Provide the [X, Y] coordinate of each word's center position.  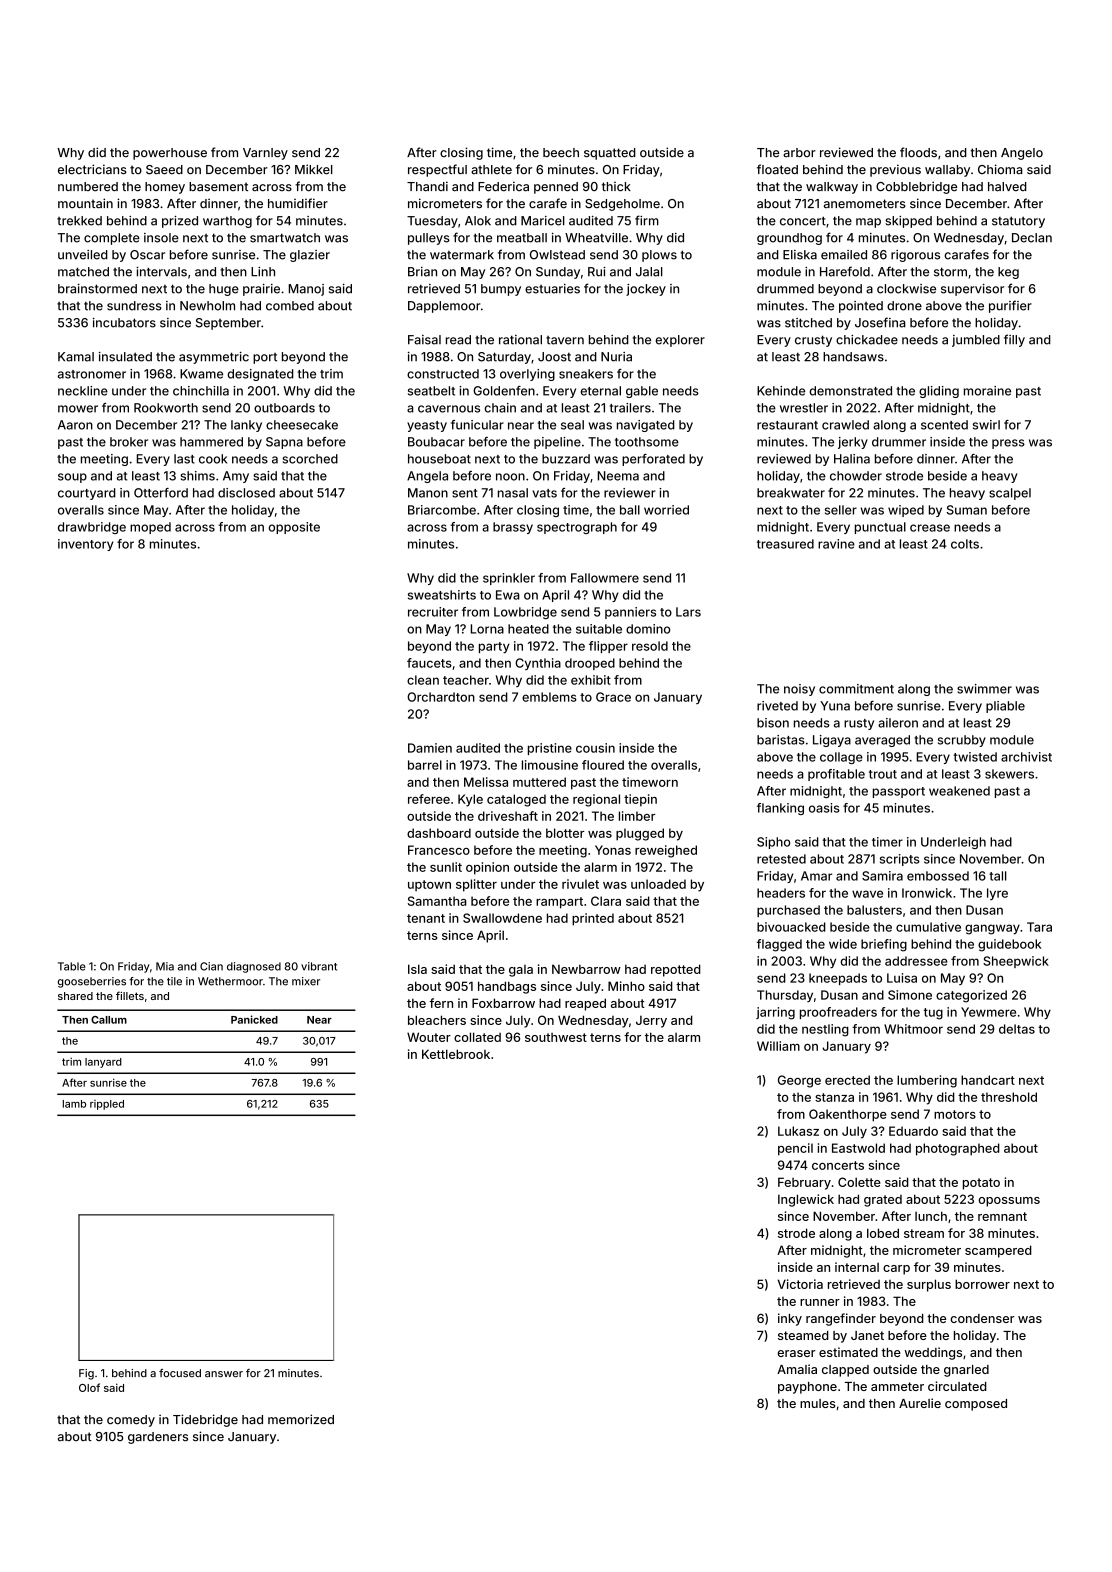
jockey [646, 290]
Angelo [1022, 154]
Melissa [486, 782]
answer [224, 1374]
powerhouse [170, 154]
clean [423, 680]
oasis [824, 808]
